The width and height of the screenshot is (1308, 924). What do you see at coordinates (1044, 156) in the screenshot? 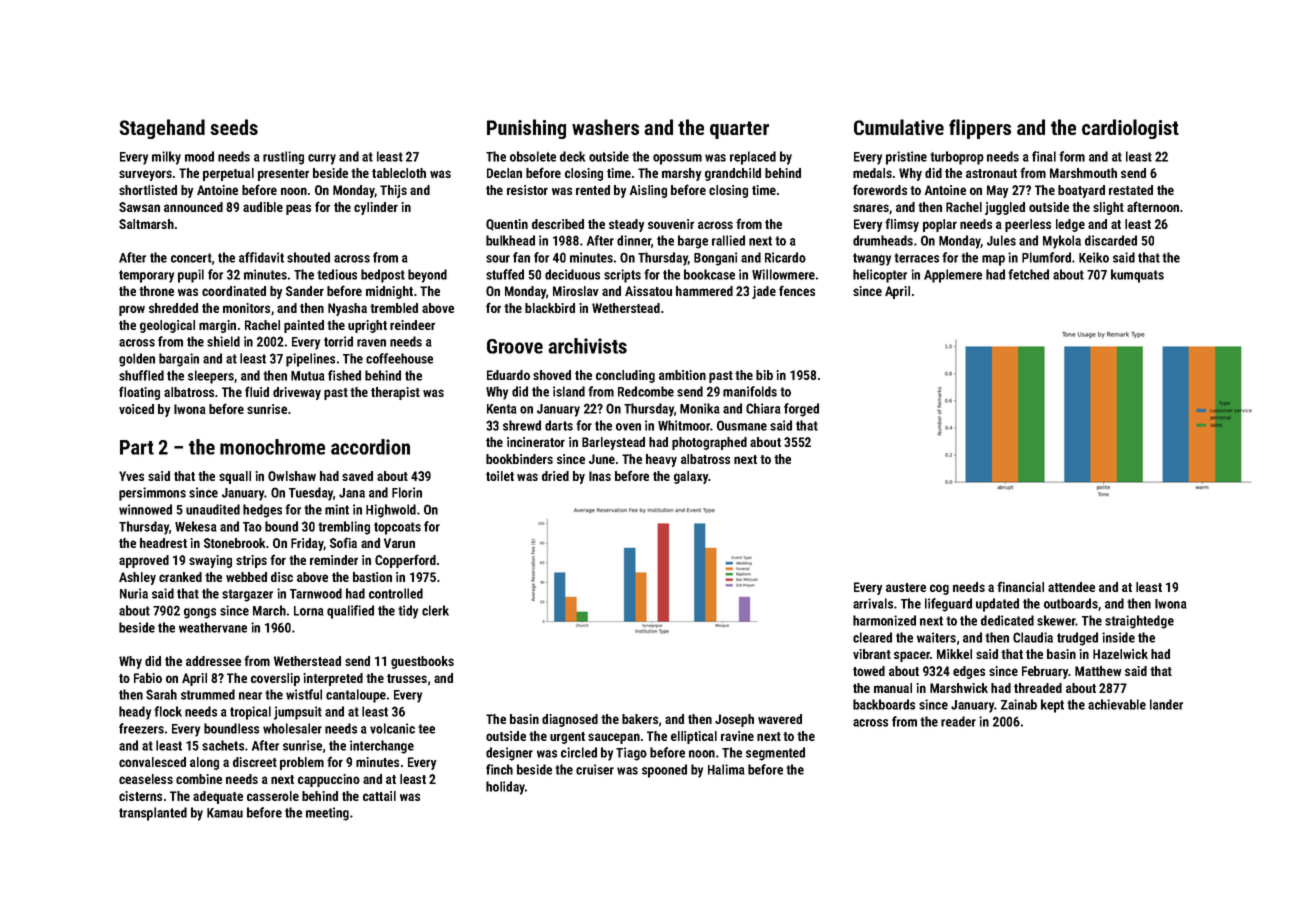
I see `final` at bounding box center [1044, 156].
